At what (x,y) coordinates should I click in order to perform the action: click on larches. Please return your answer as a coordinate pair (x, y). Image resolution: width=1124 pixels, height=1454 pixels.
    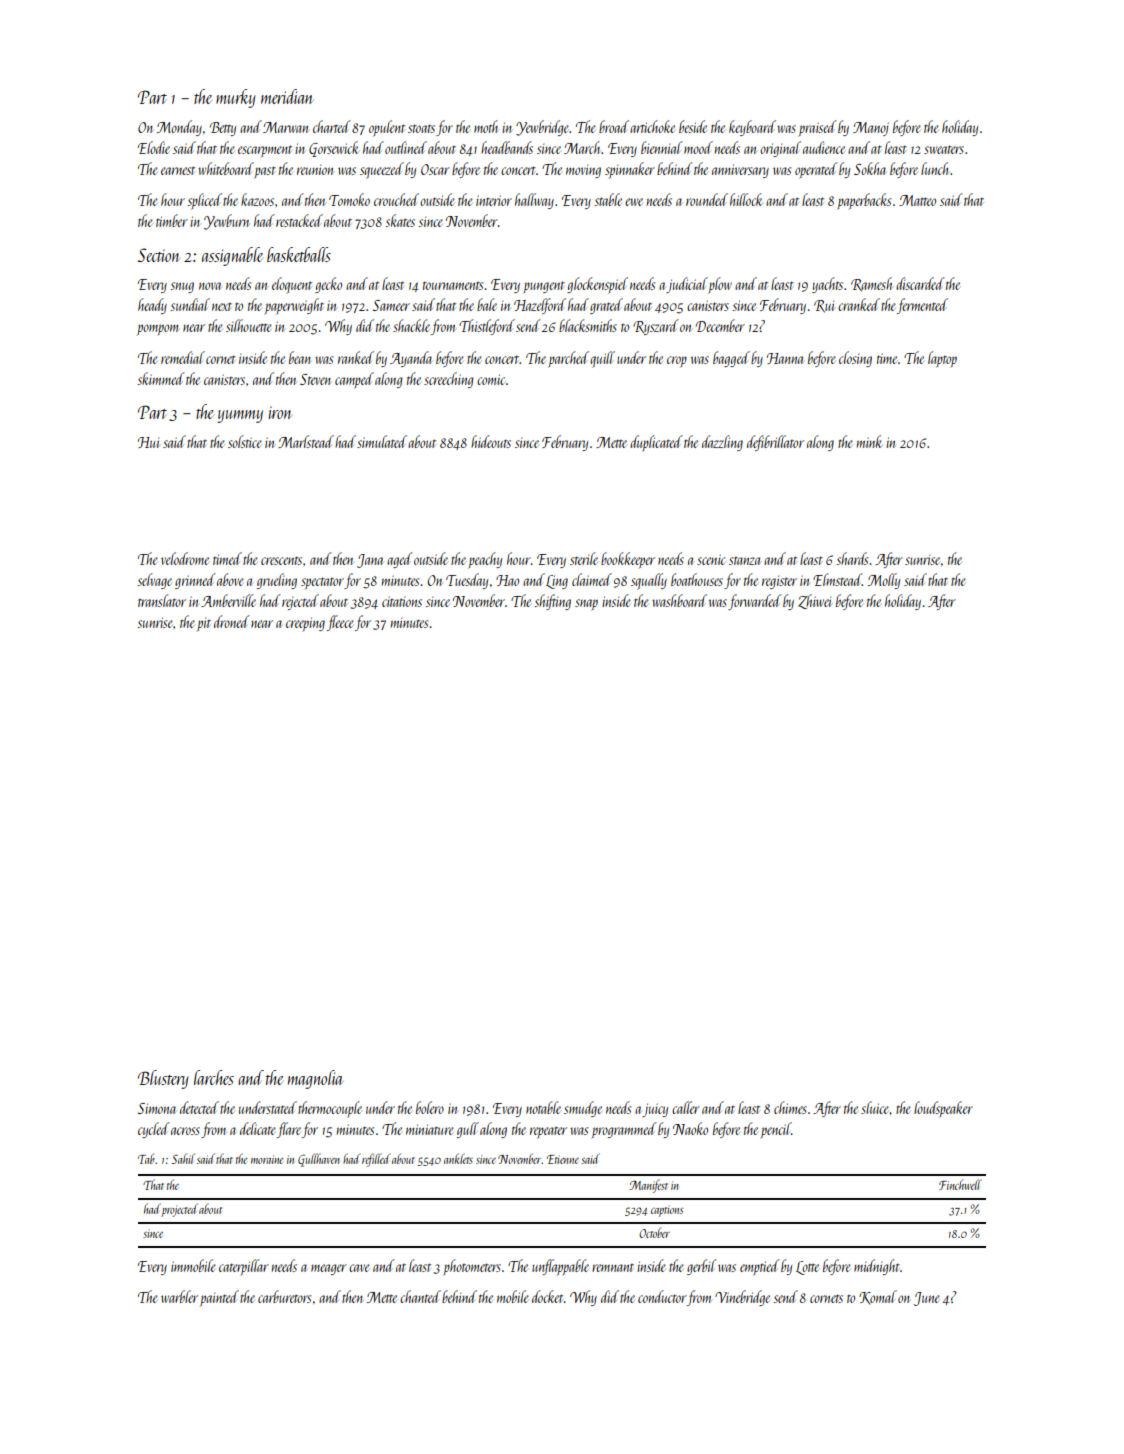
    Looking at the image, I should click on (214, 1077).
